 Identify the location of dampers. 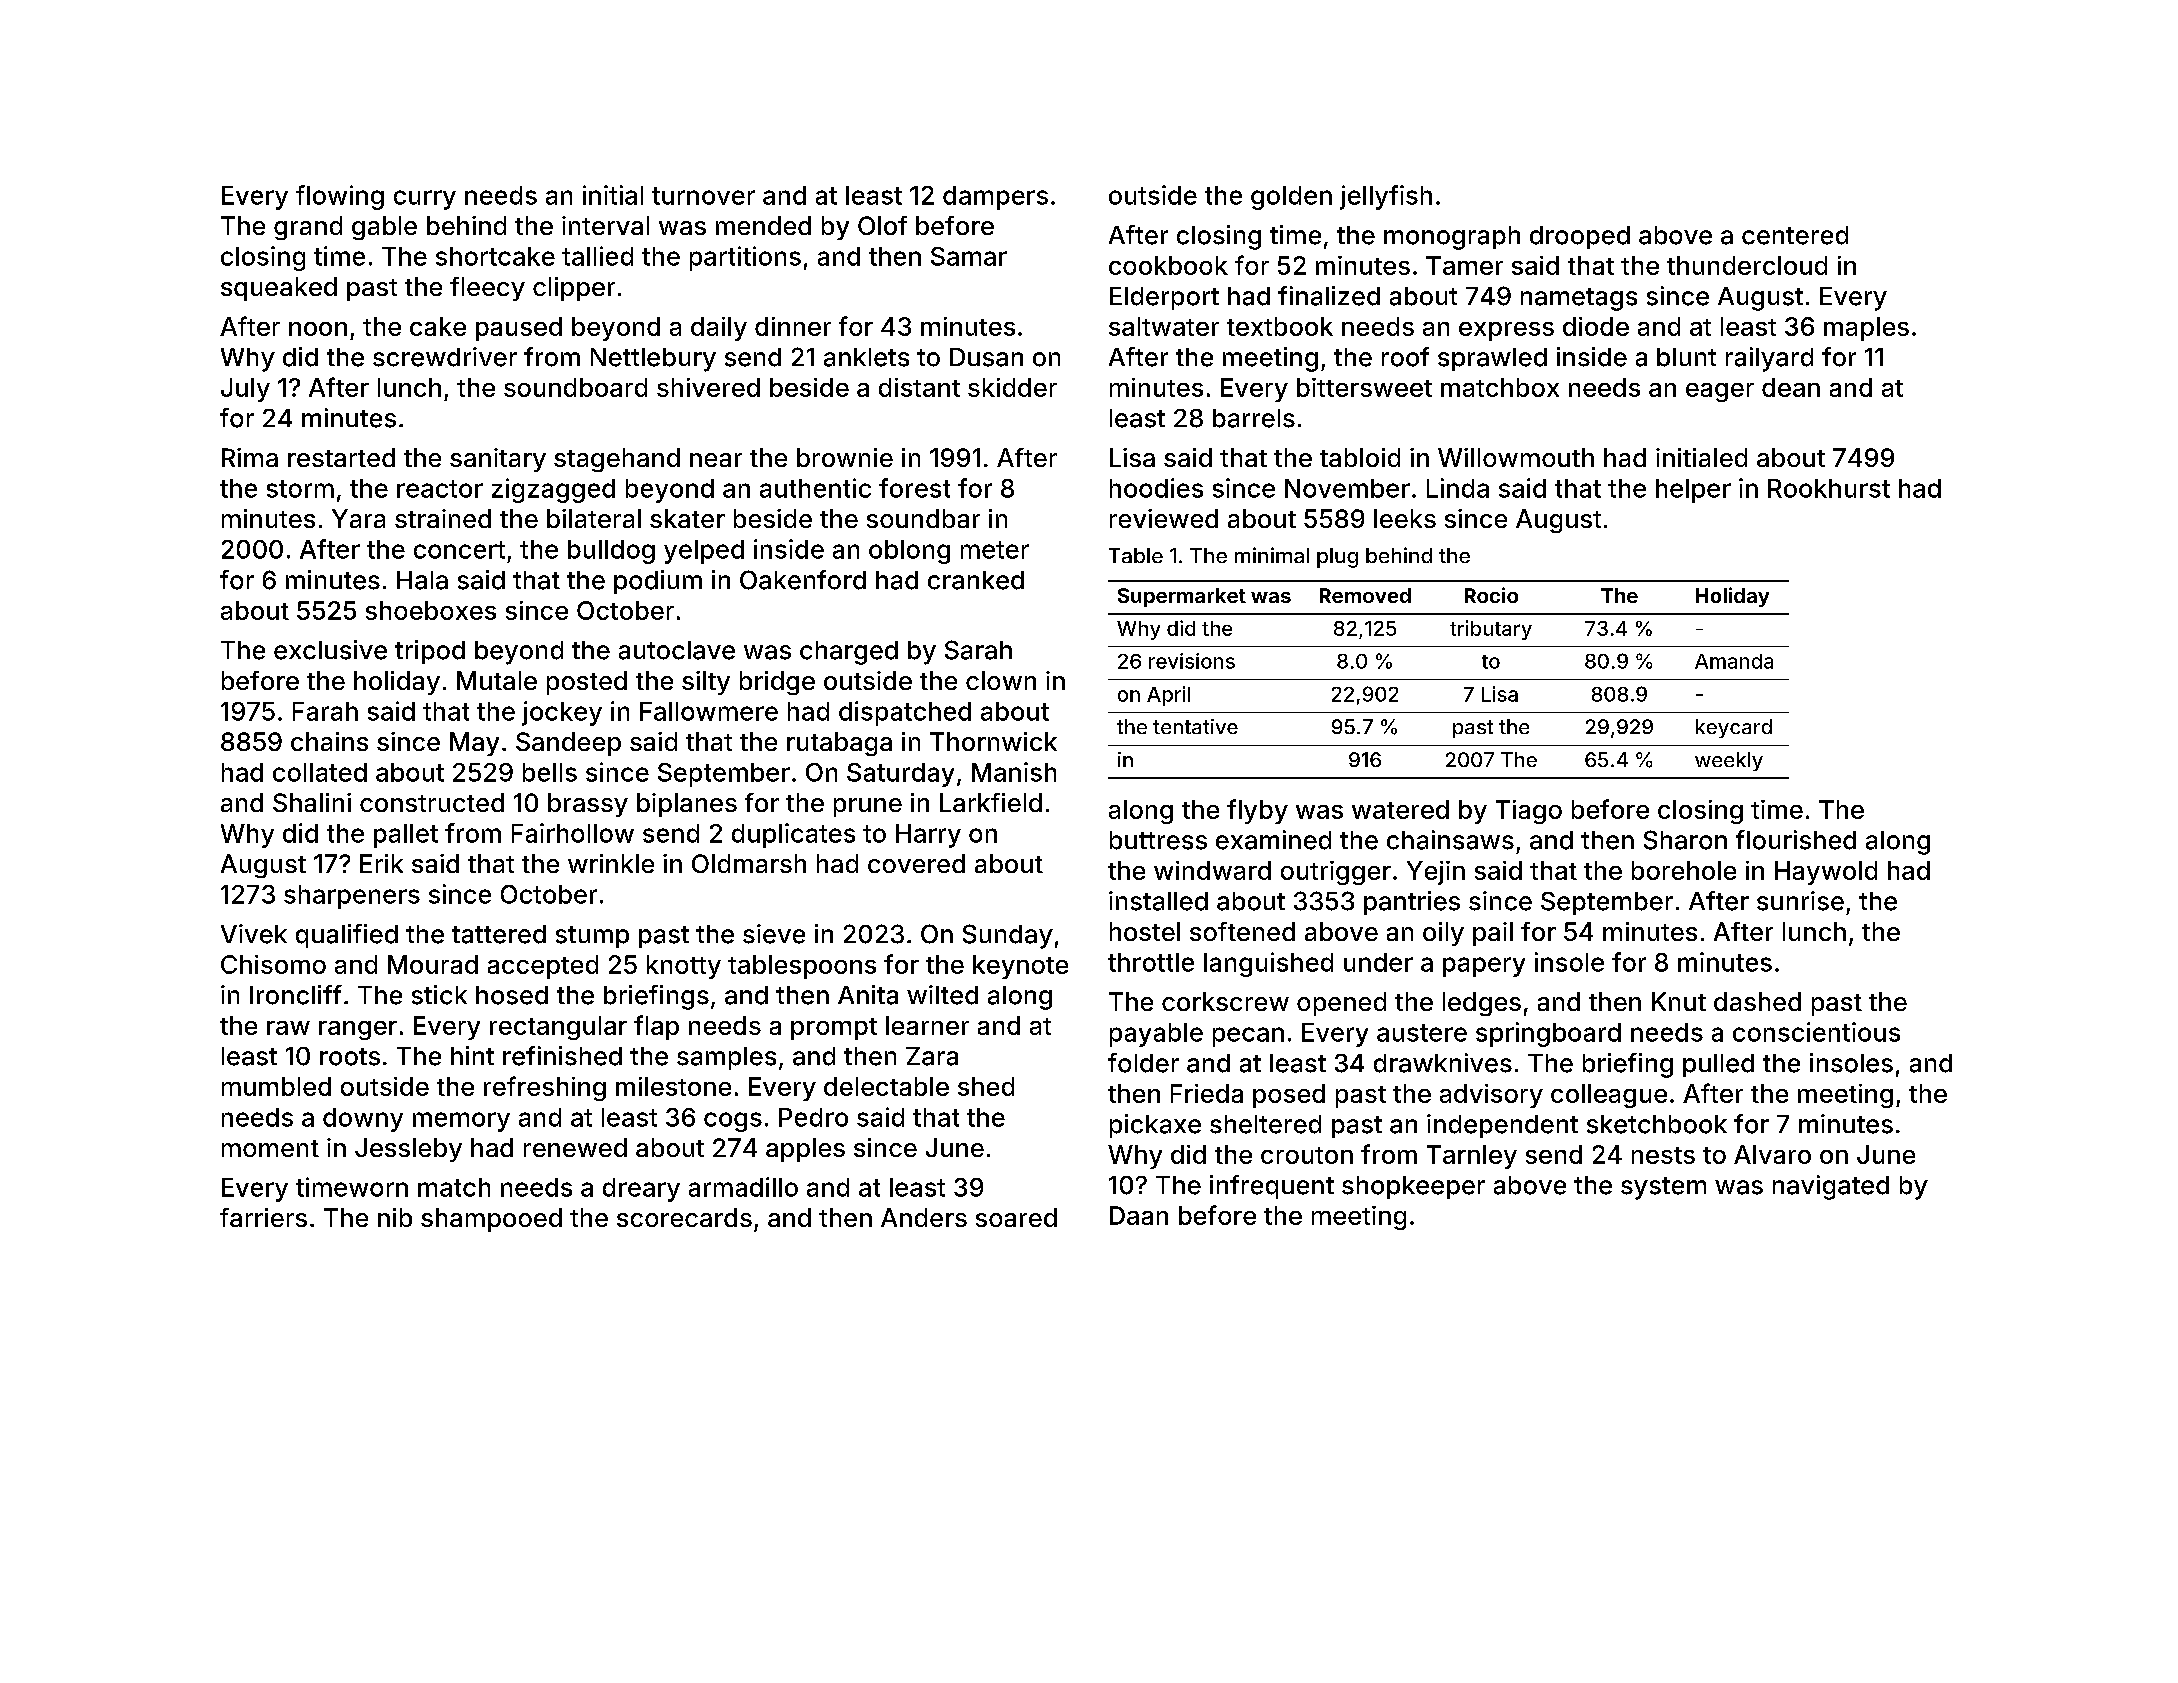
(995, 198).
